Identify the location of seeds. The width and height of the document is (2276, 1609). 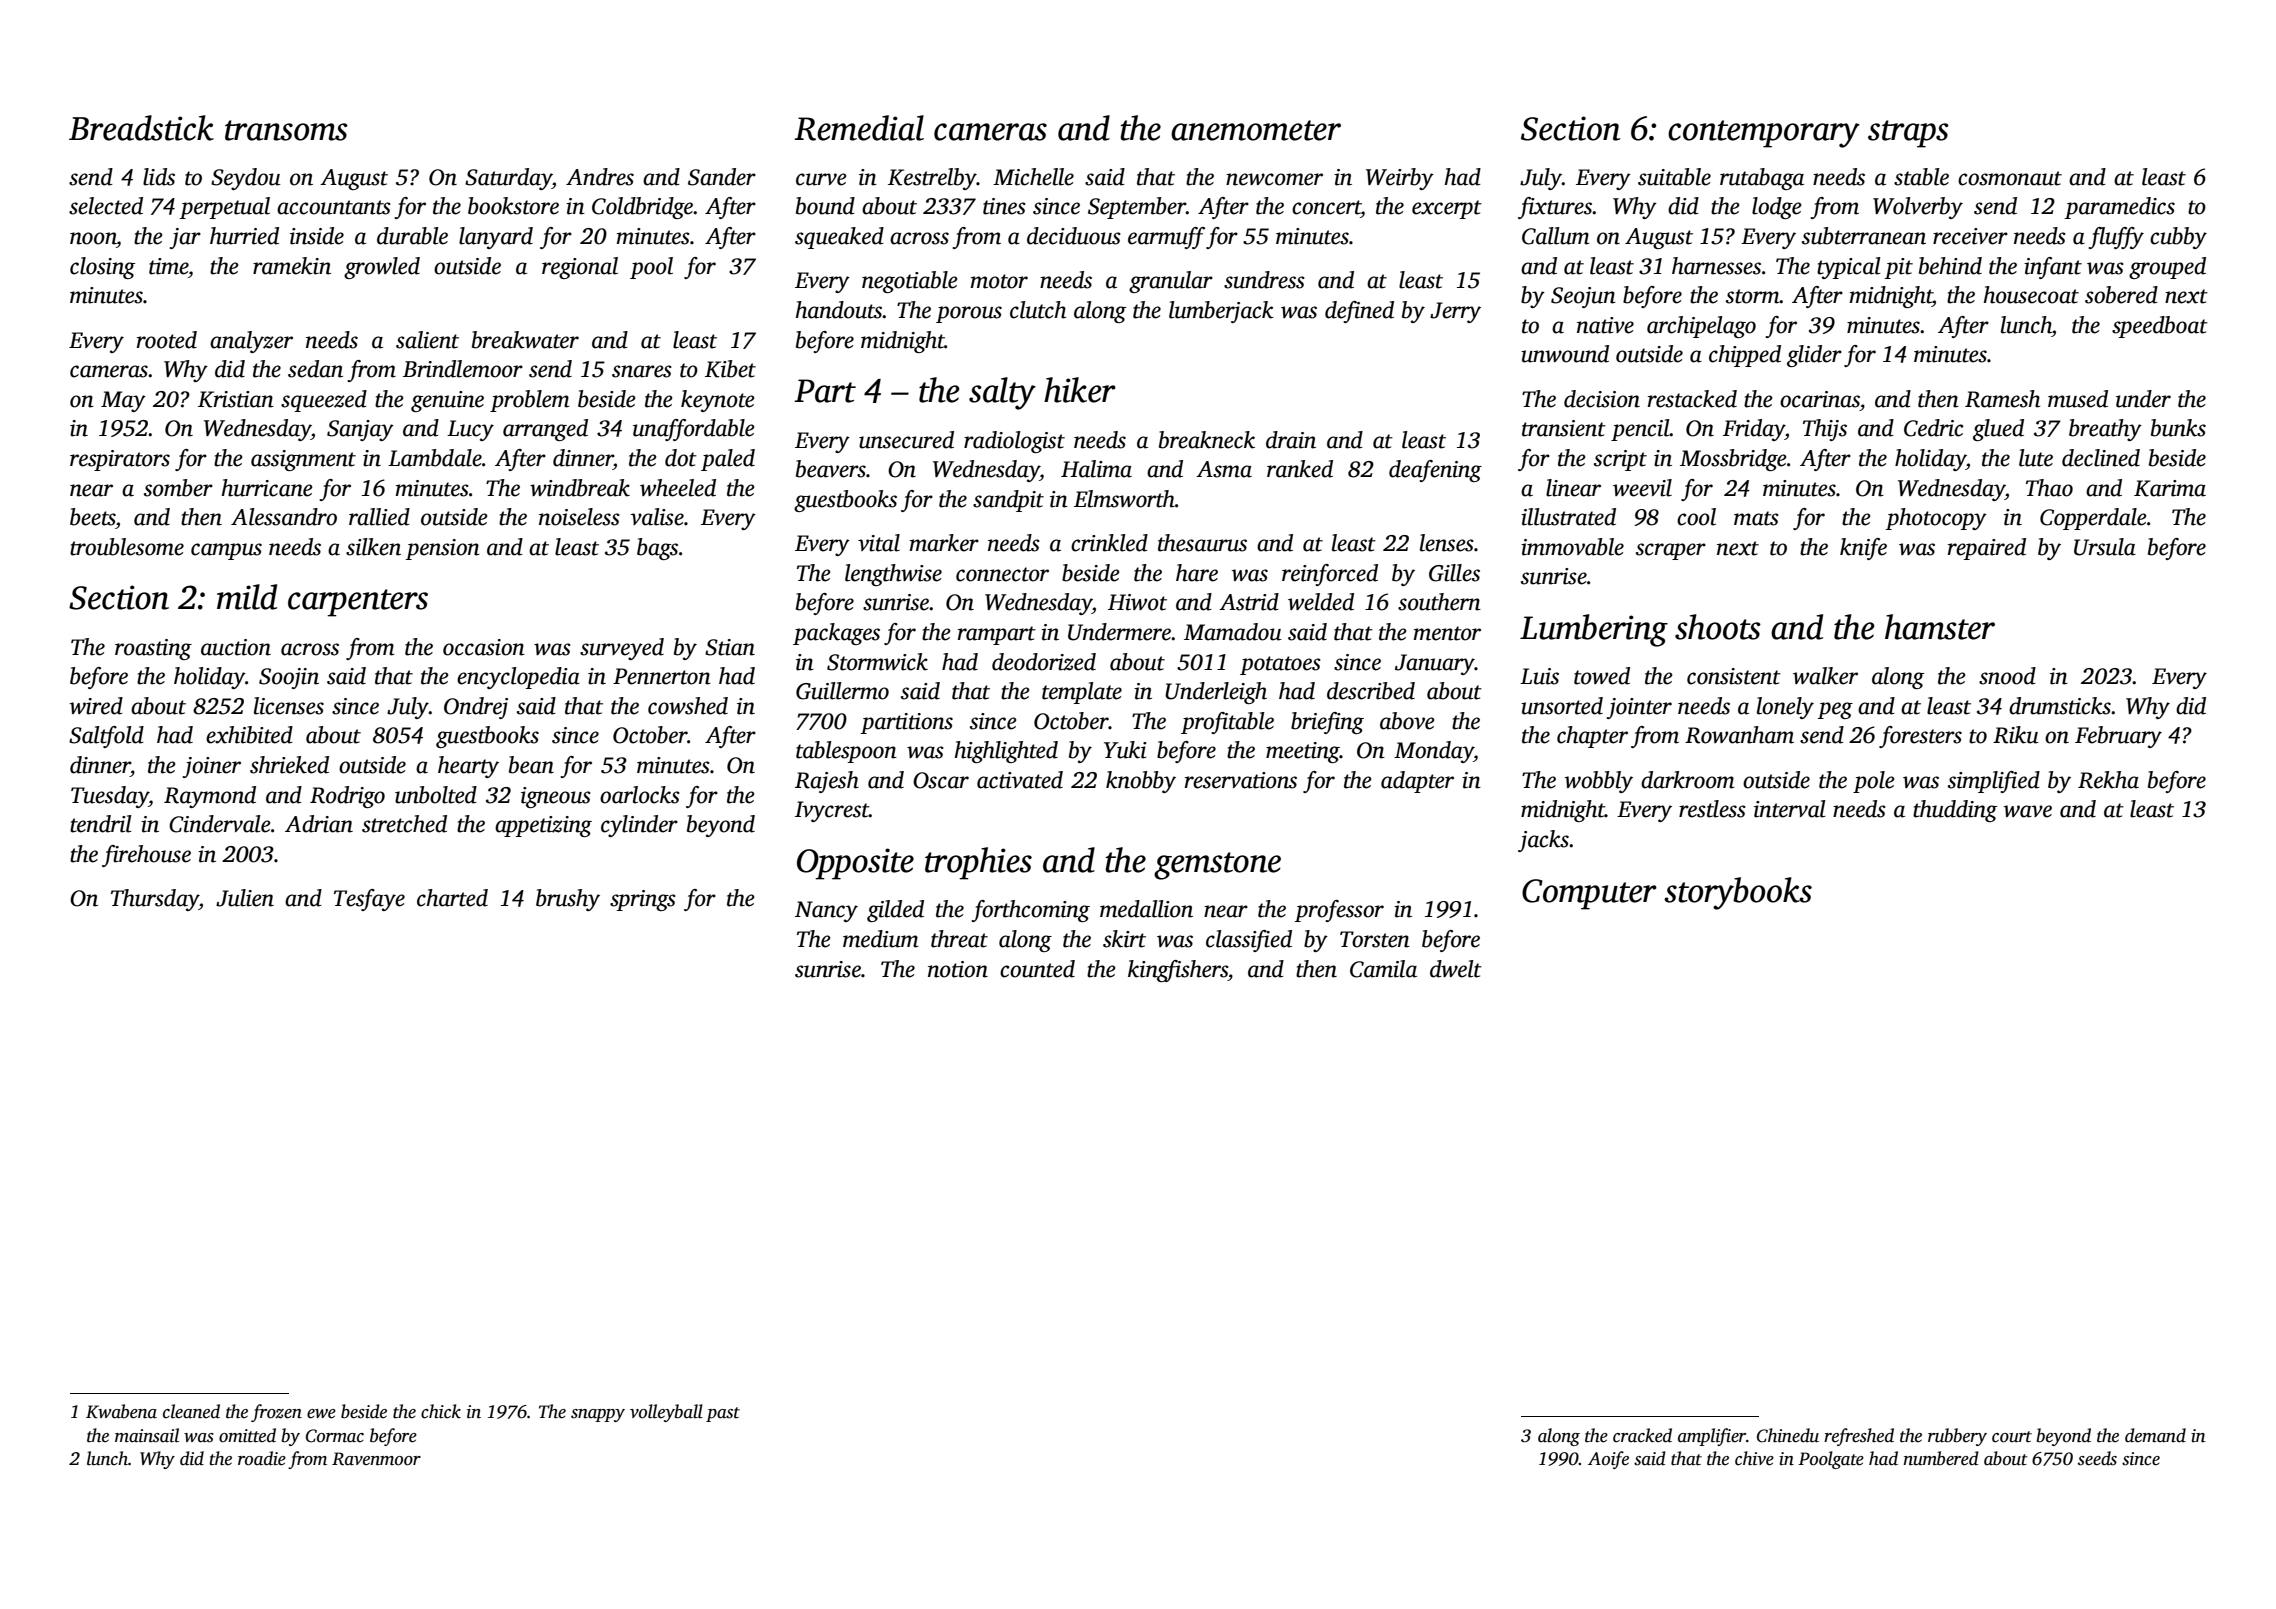
(2097, 1458).
